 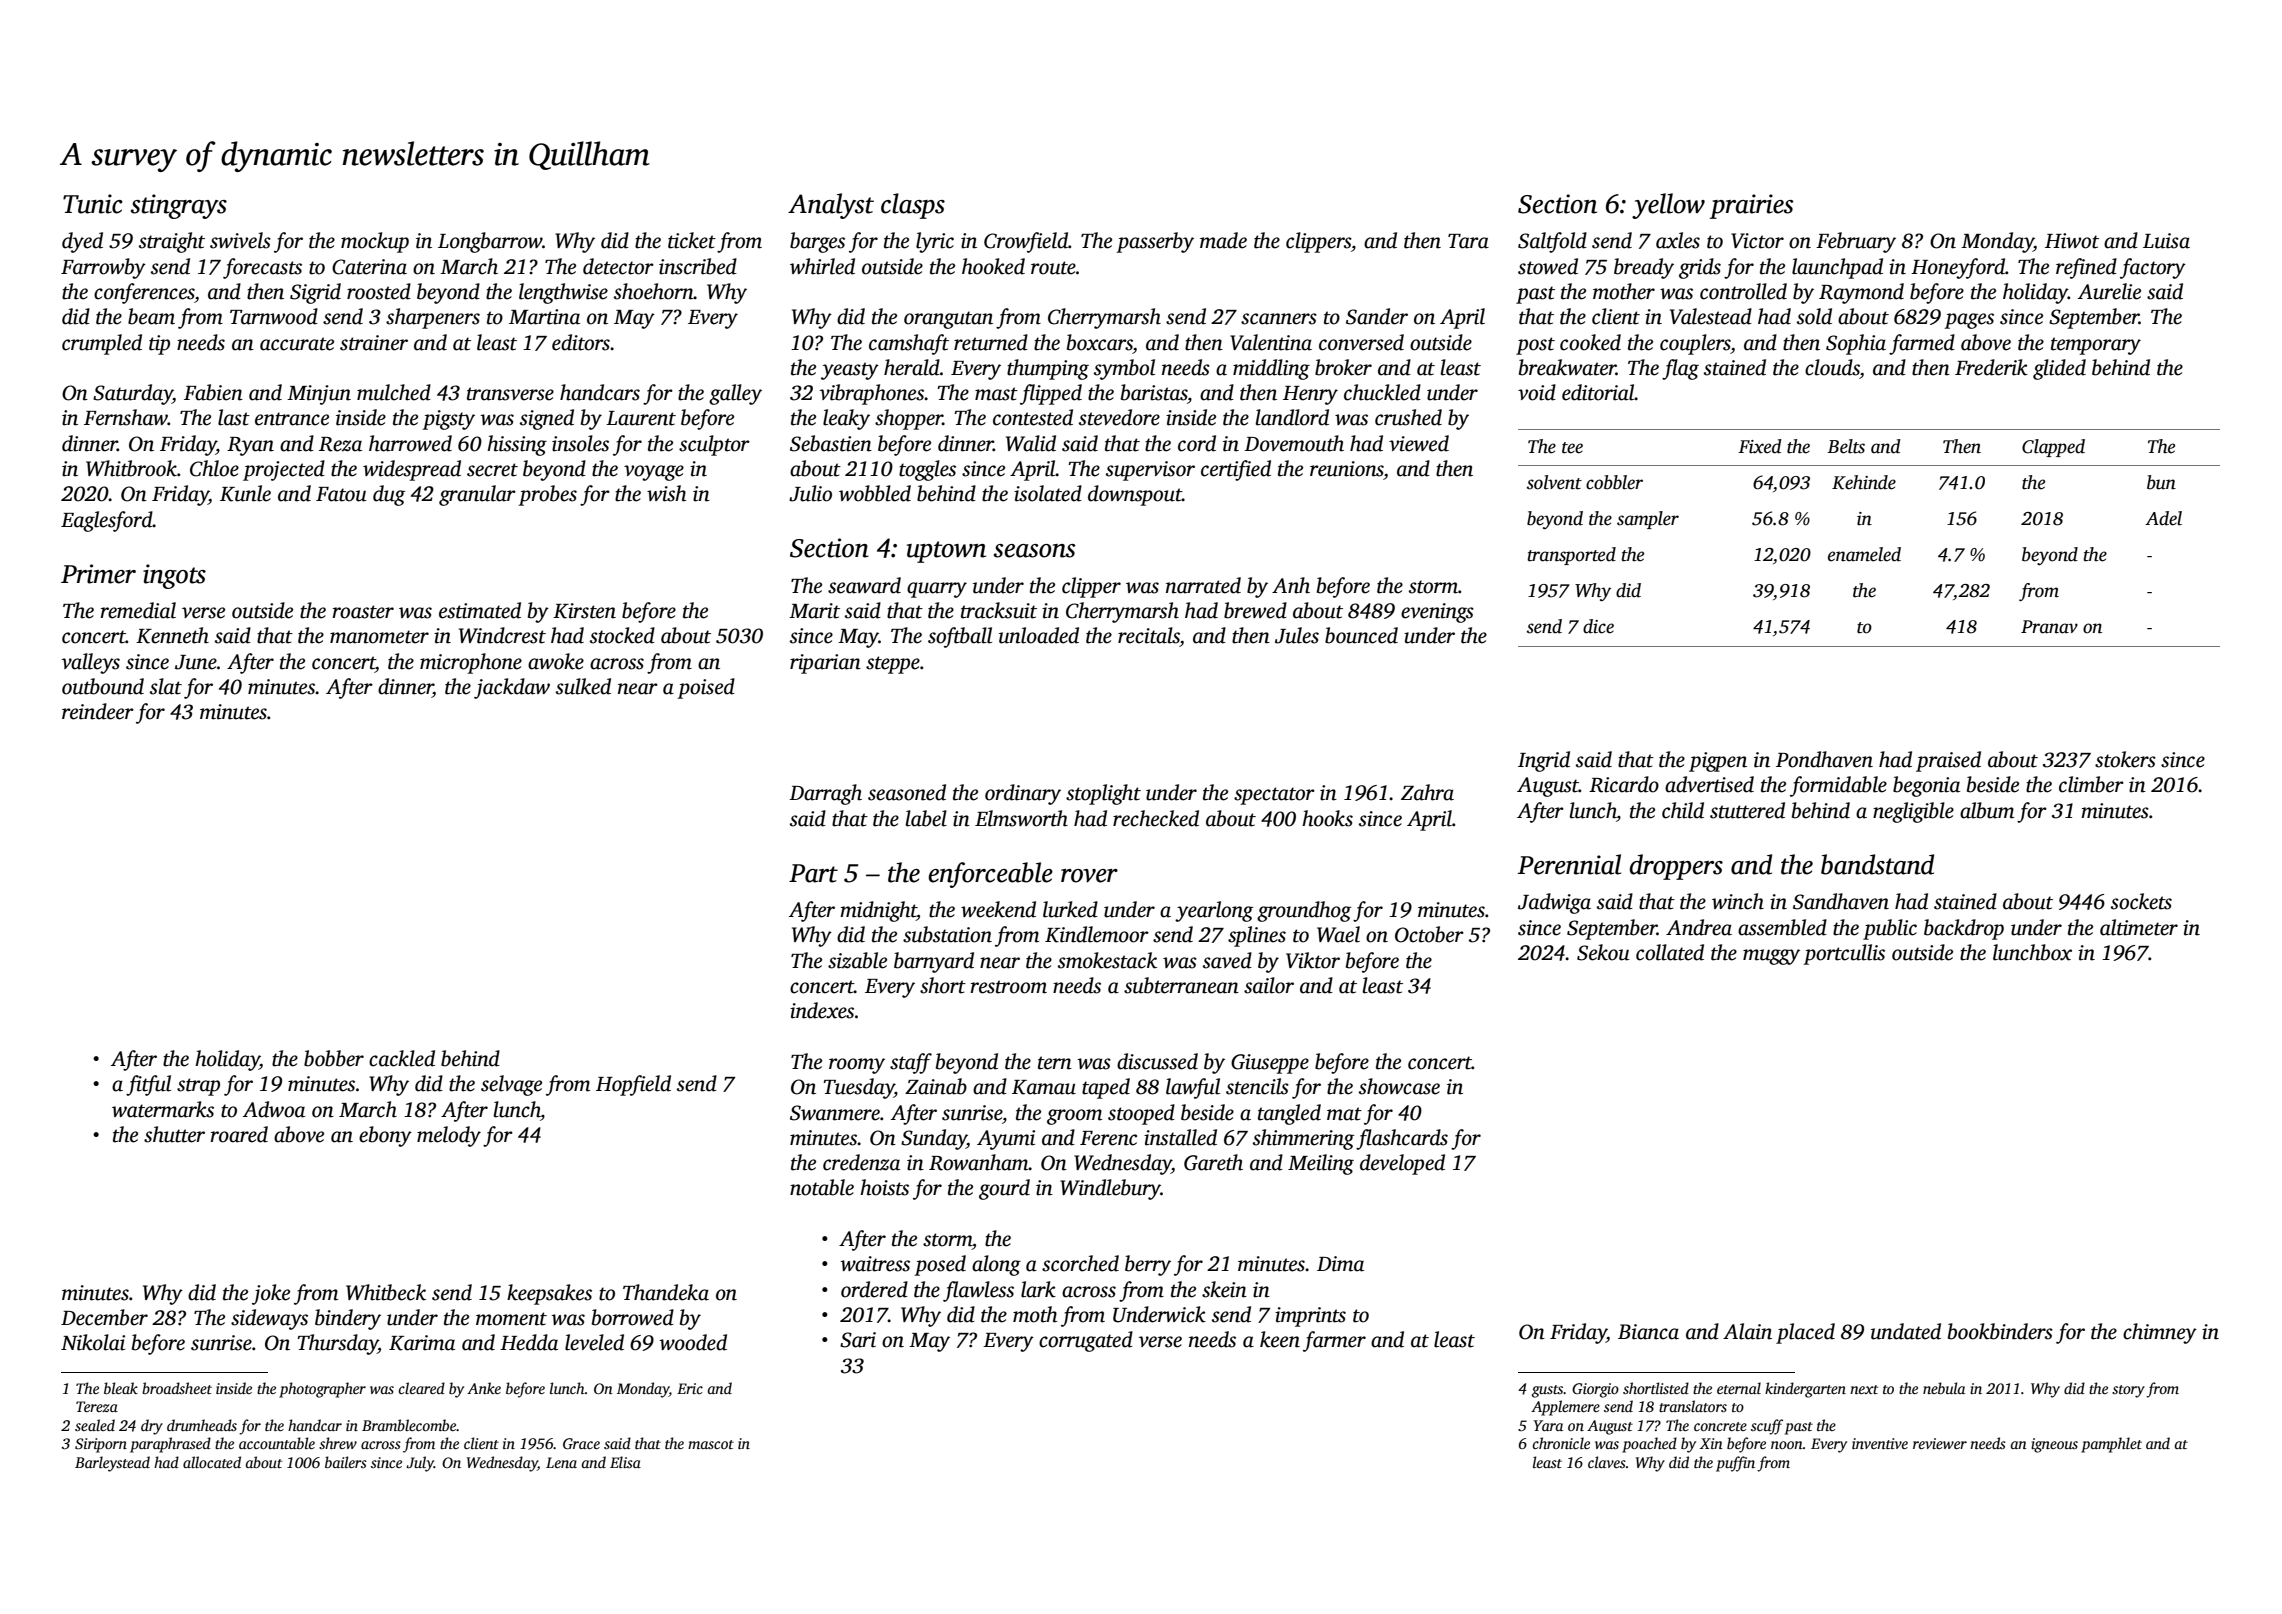 What do you see at coordinates (319, 395) in the screenshot?
I see `Minjun` at bounding box center [319, 395].
